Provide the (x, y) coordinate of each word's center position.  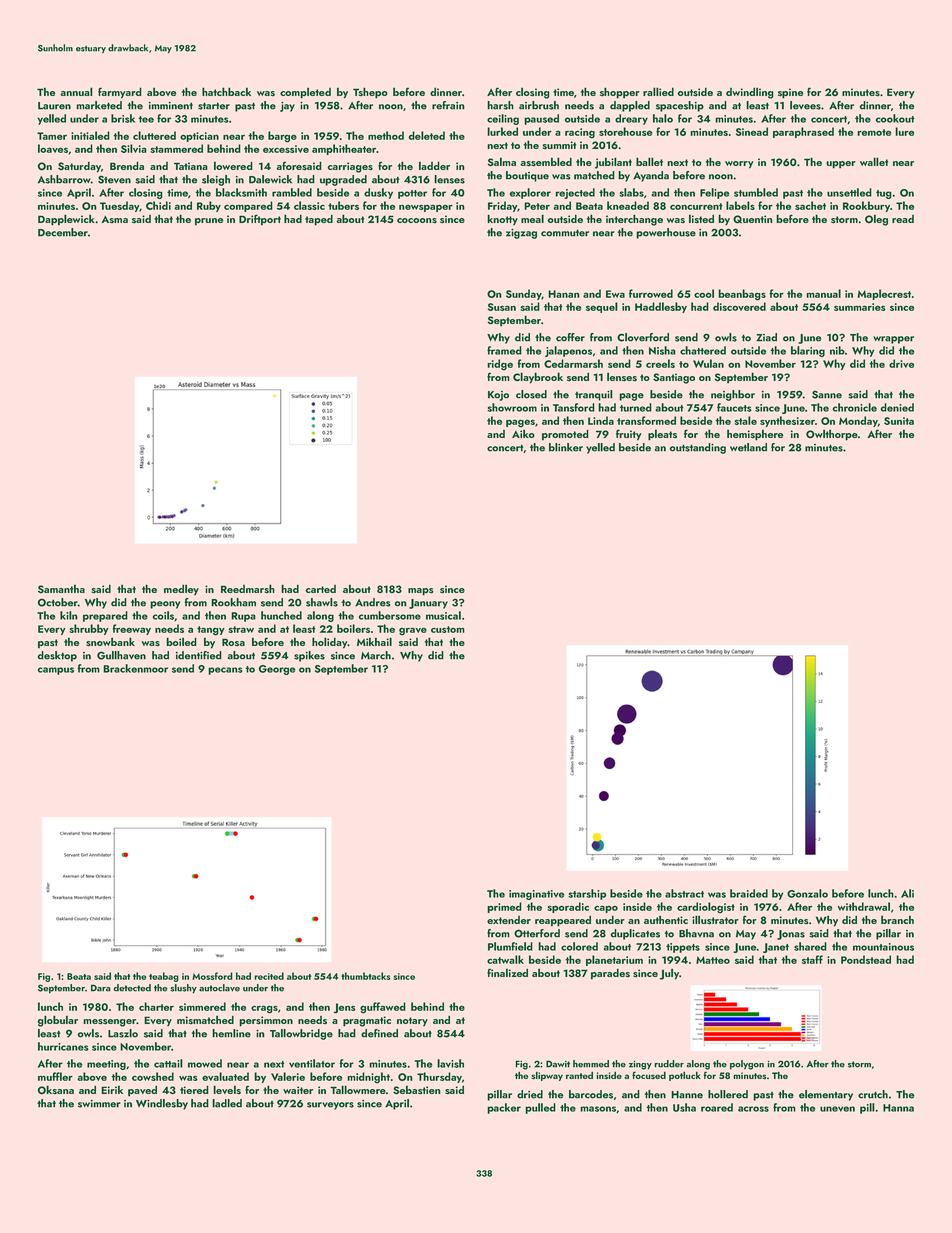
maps (421, 592)
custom (448, 629)
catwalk (505, 959)
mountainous (883, 947)
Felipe (714, 193)
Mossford (212, 976)
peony (165, 605)
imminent (171, 106)
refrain (448, 105)
